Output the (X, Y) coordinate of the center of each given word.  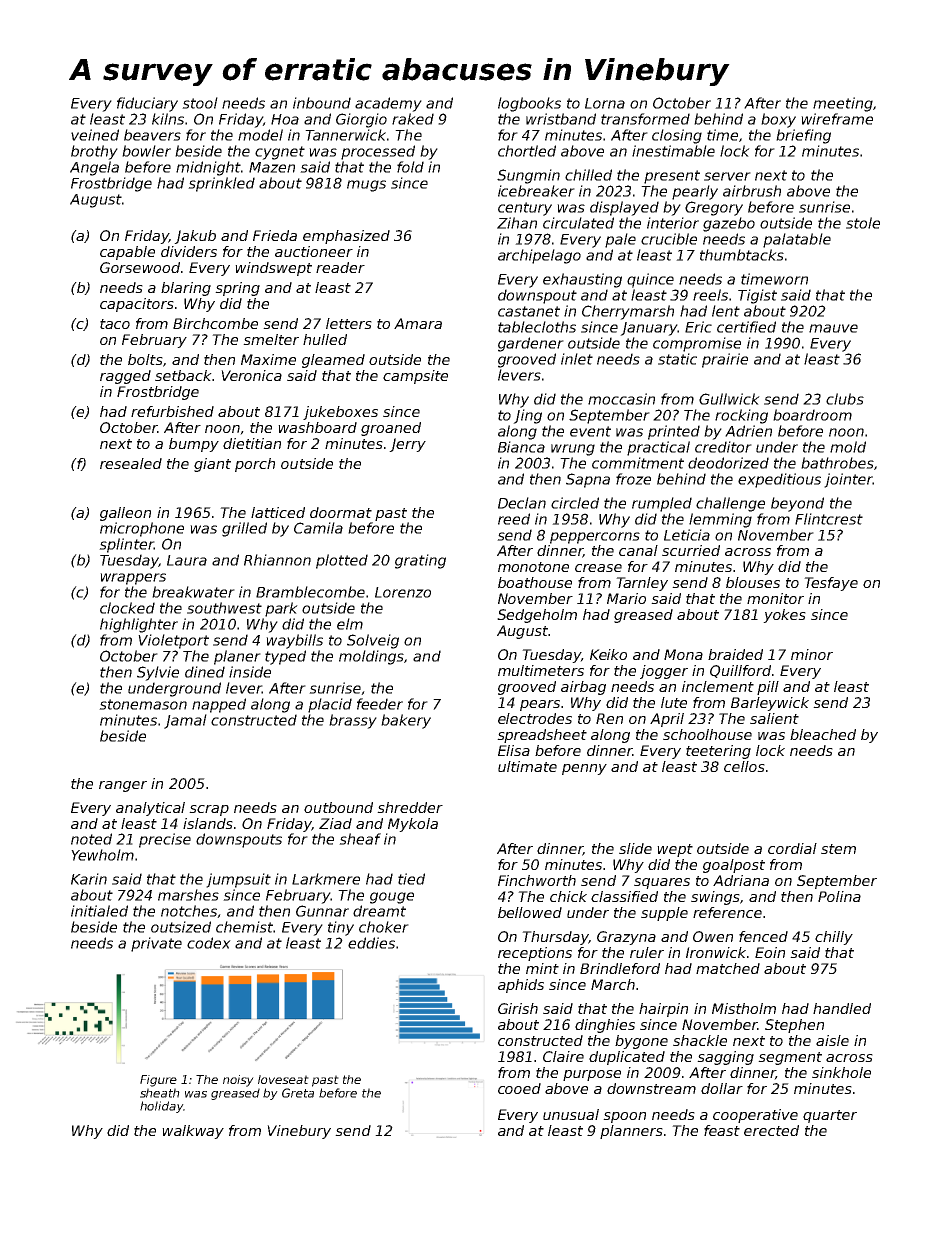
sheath (160, 1093)
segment (790, 1058)
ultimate (527, 766)
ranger (123, 786)
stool (200, 103)
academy (388, 104)
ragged (125, 377)
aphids (521, 986)
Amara (418, 323)
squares (662, 883)
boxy (778, 120)
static (677, 359)
